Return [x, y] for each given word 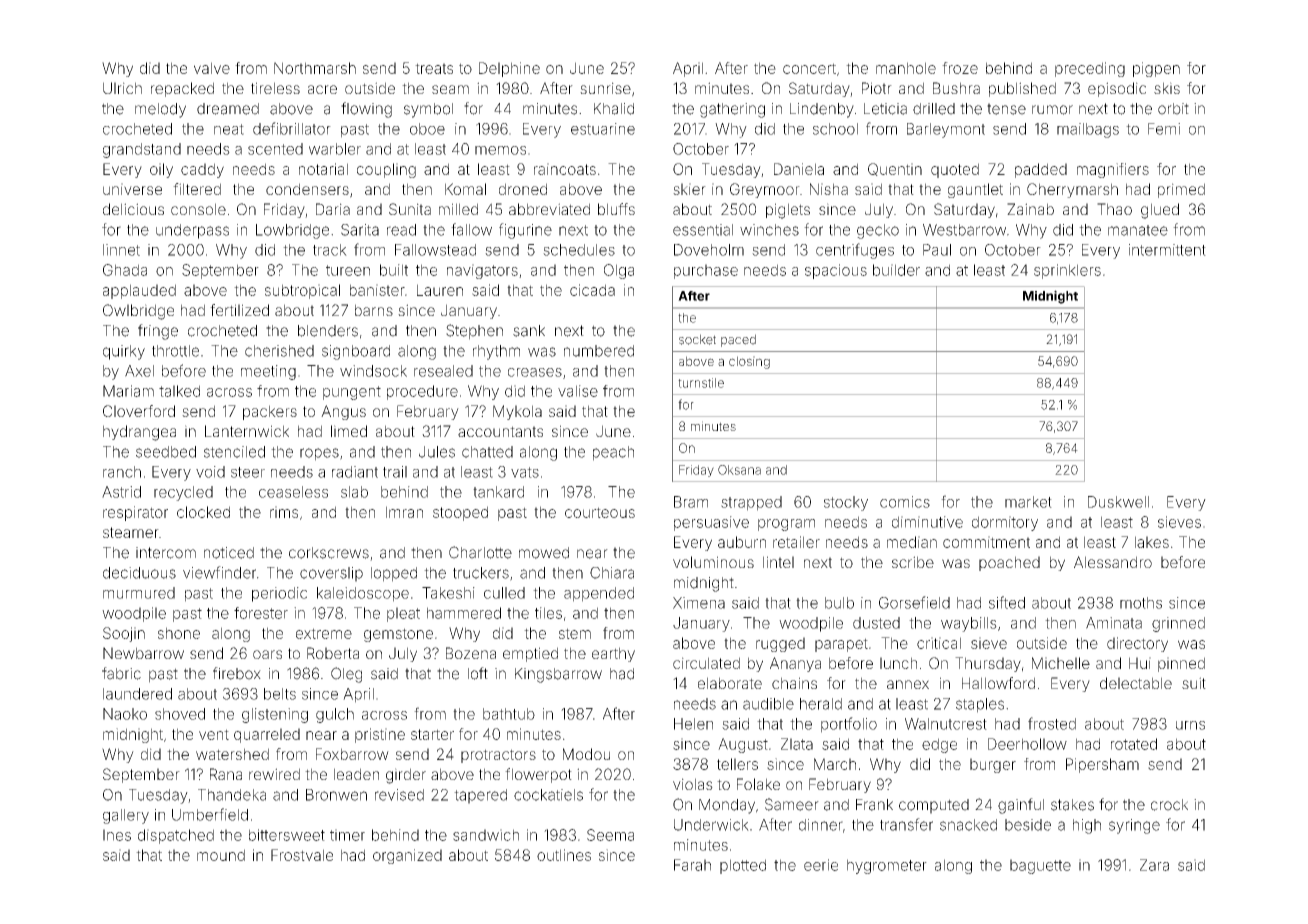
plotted [743, 866]
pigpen [1156, 69]
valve [212, 68]
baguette [1040, 866]
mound [221, 855]
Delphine [509, 69]
